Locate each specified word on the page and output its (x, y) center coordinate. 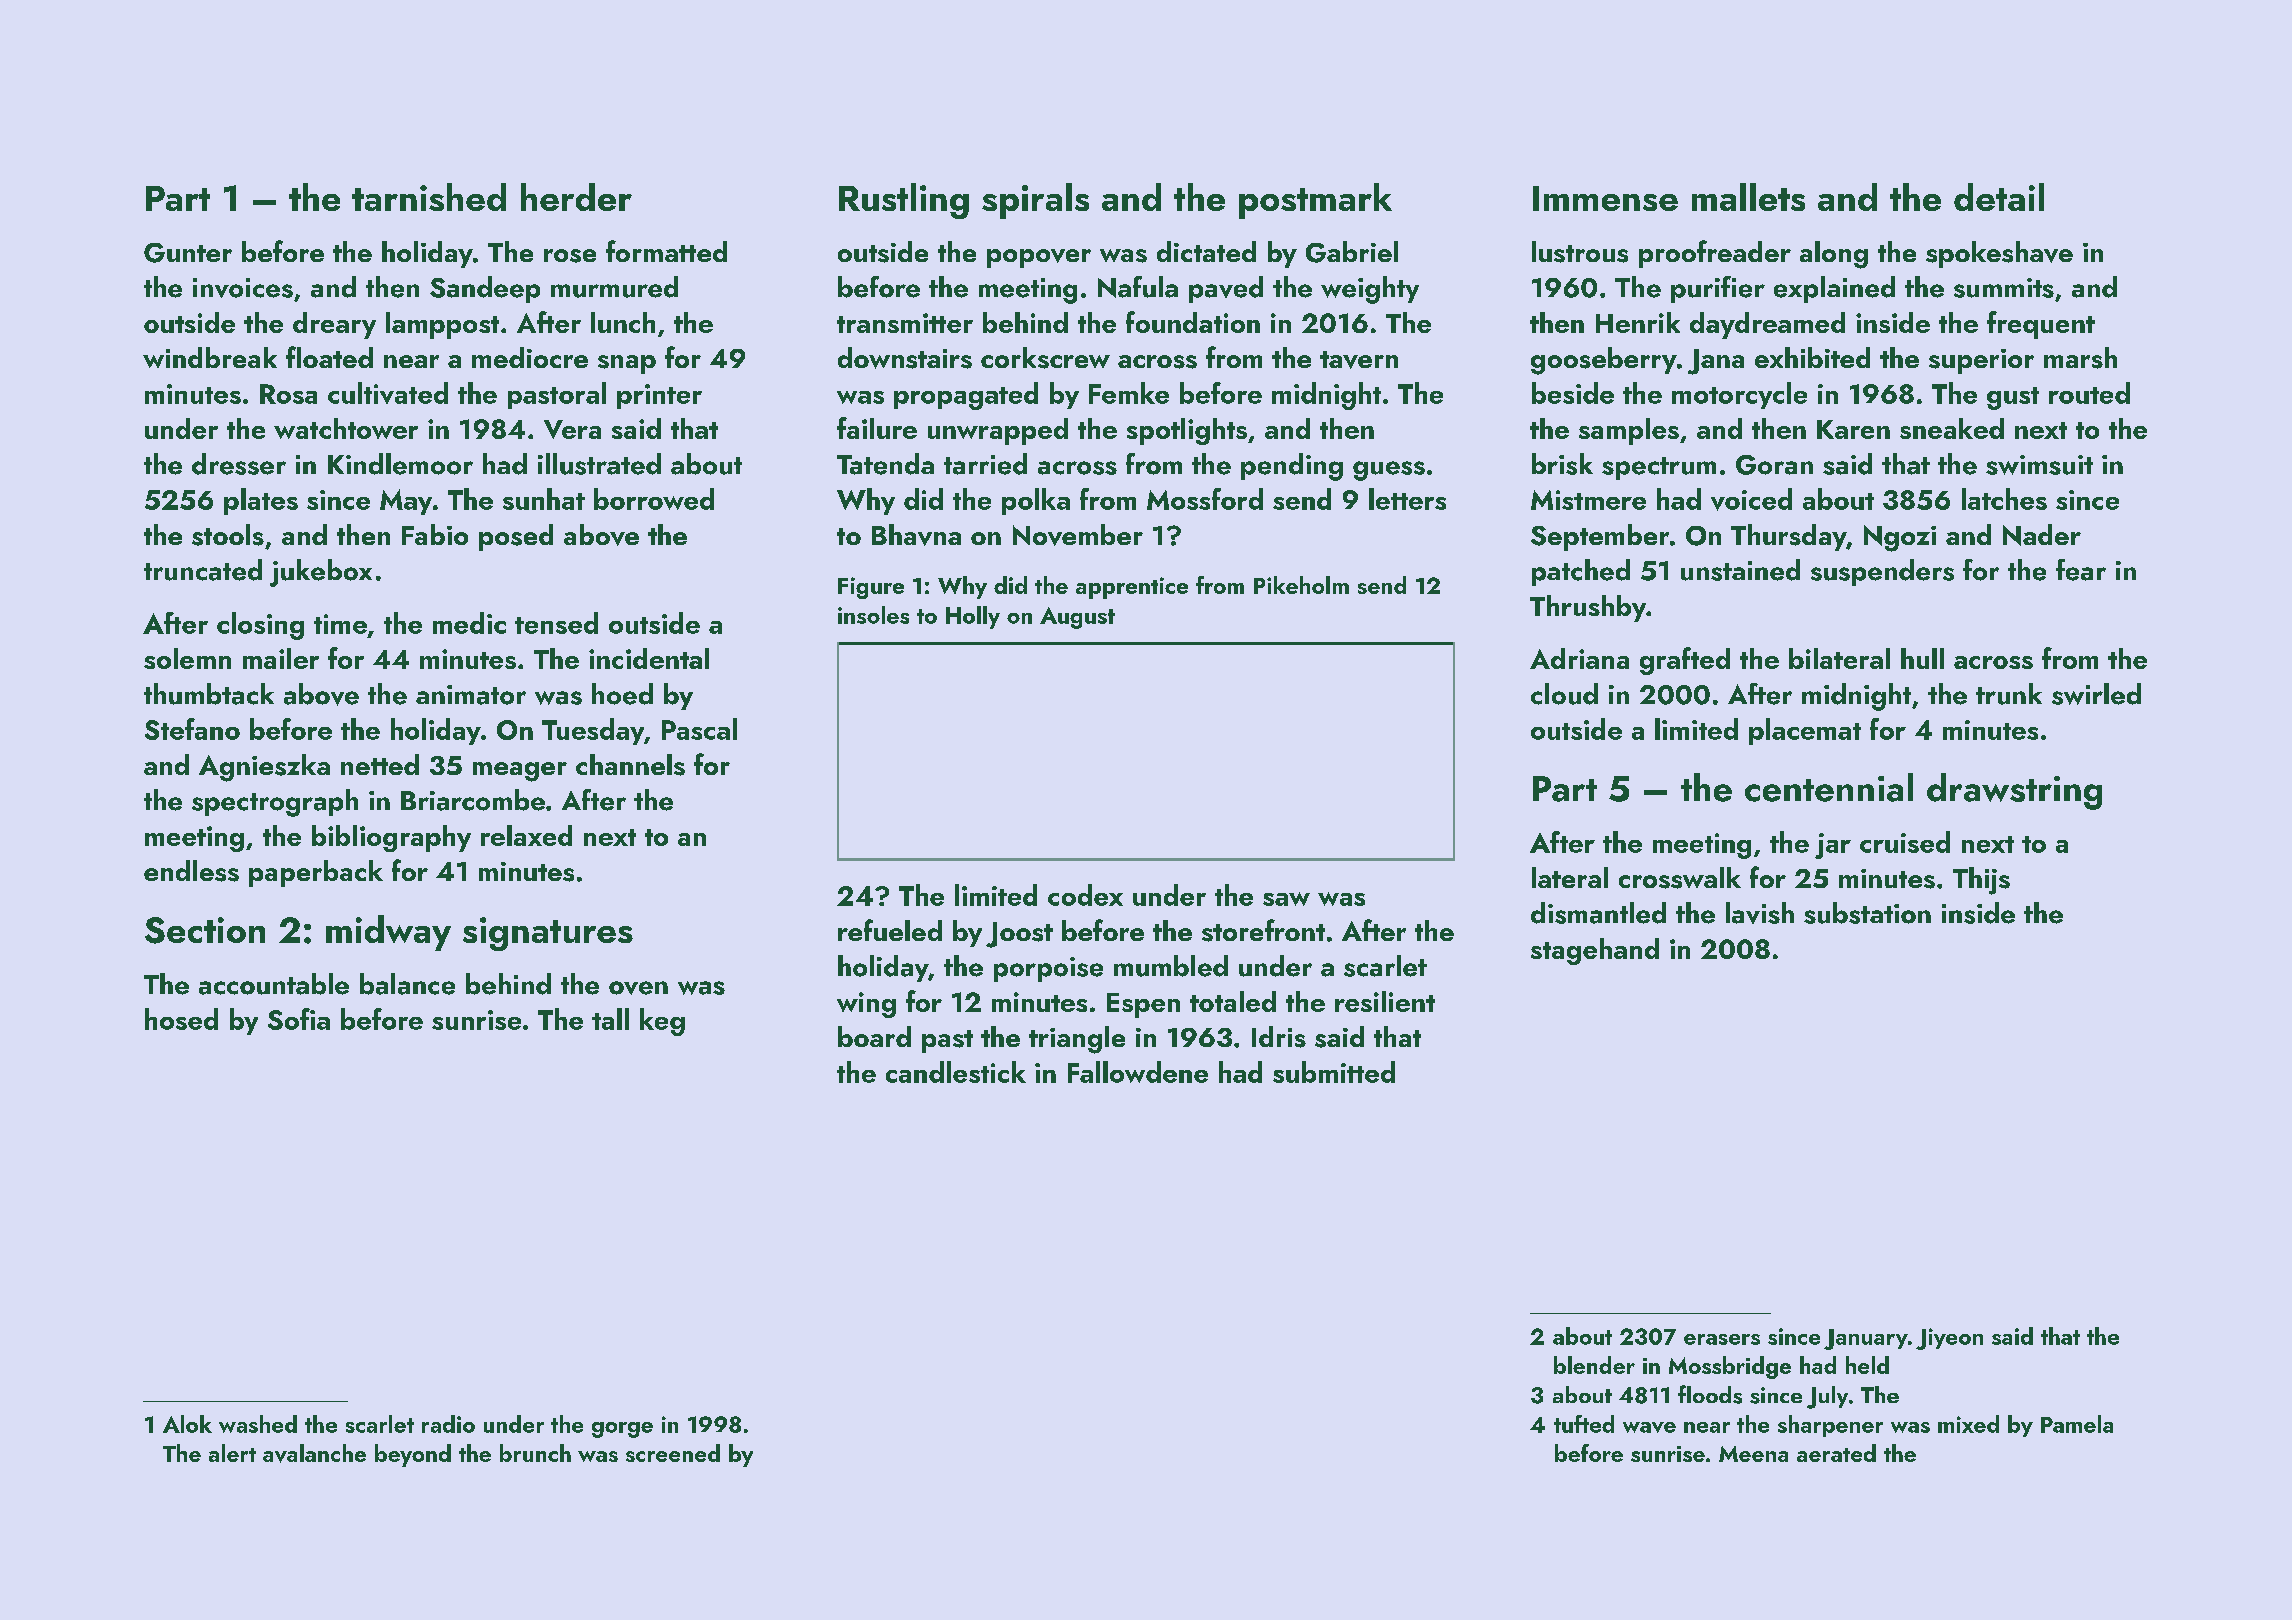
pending (1292, 467)
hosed (181, 1019)
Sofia (299, 1019)
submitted (1334, 1072)
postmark (1315, 201)
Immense (1605, 198)
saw (1286, 899)
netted (380, 764)
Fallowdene (1138, 1072)
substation (1867, 913)
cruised (1905, 842)
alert (232, 1453)
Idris (1279, 1037)
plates (261, 501)
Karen (1853, 429)
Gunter (188, 253)
